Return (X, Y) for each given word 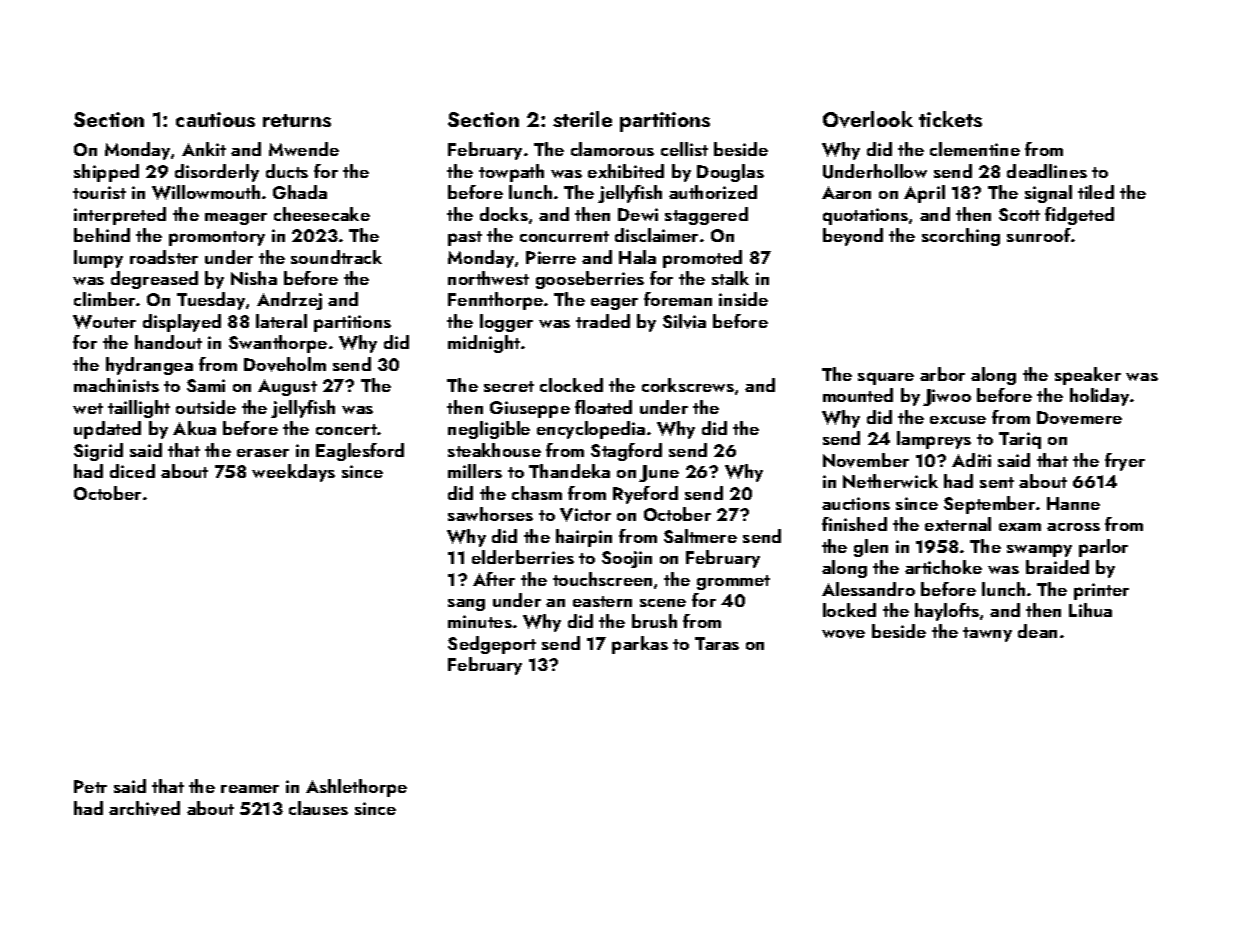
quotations (865, 216)
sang (466, 605)
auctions (856, 503)
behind (102, 235)
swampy (1039, 550)
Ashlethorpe (356, 788)
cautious (215, 119)
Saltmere (700, 536)
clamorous (612, 149)
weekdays (293, 473)
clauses (318, 808)
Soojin (627, 559)
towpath (511, 173)
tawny (987, 634)
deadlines (1047, 171)
